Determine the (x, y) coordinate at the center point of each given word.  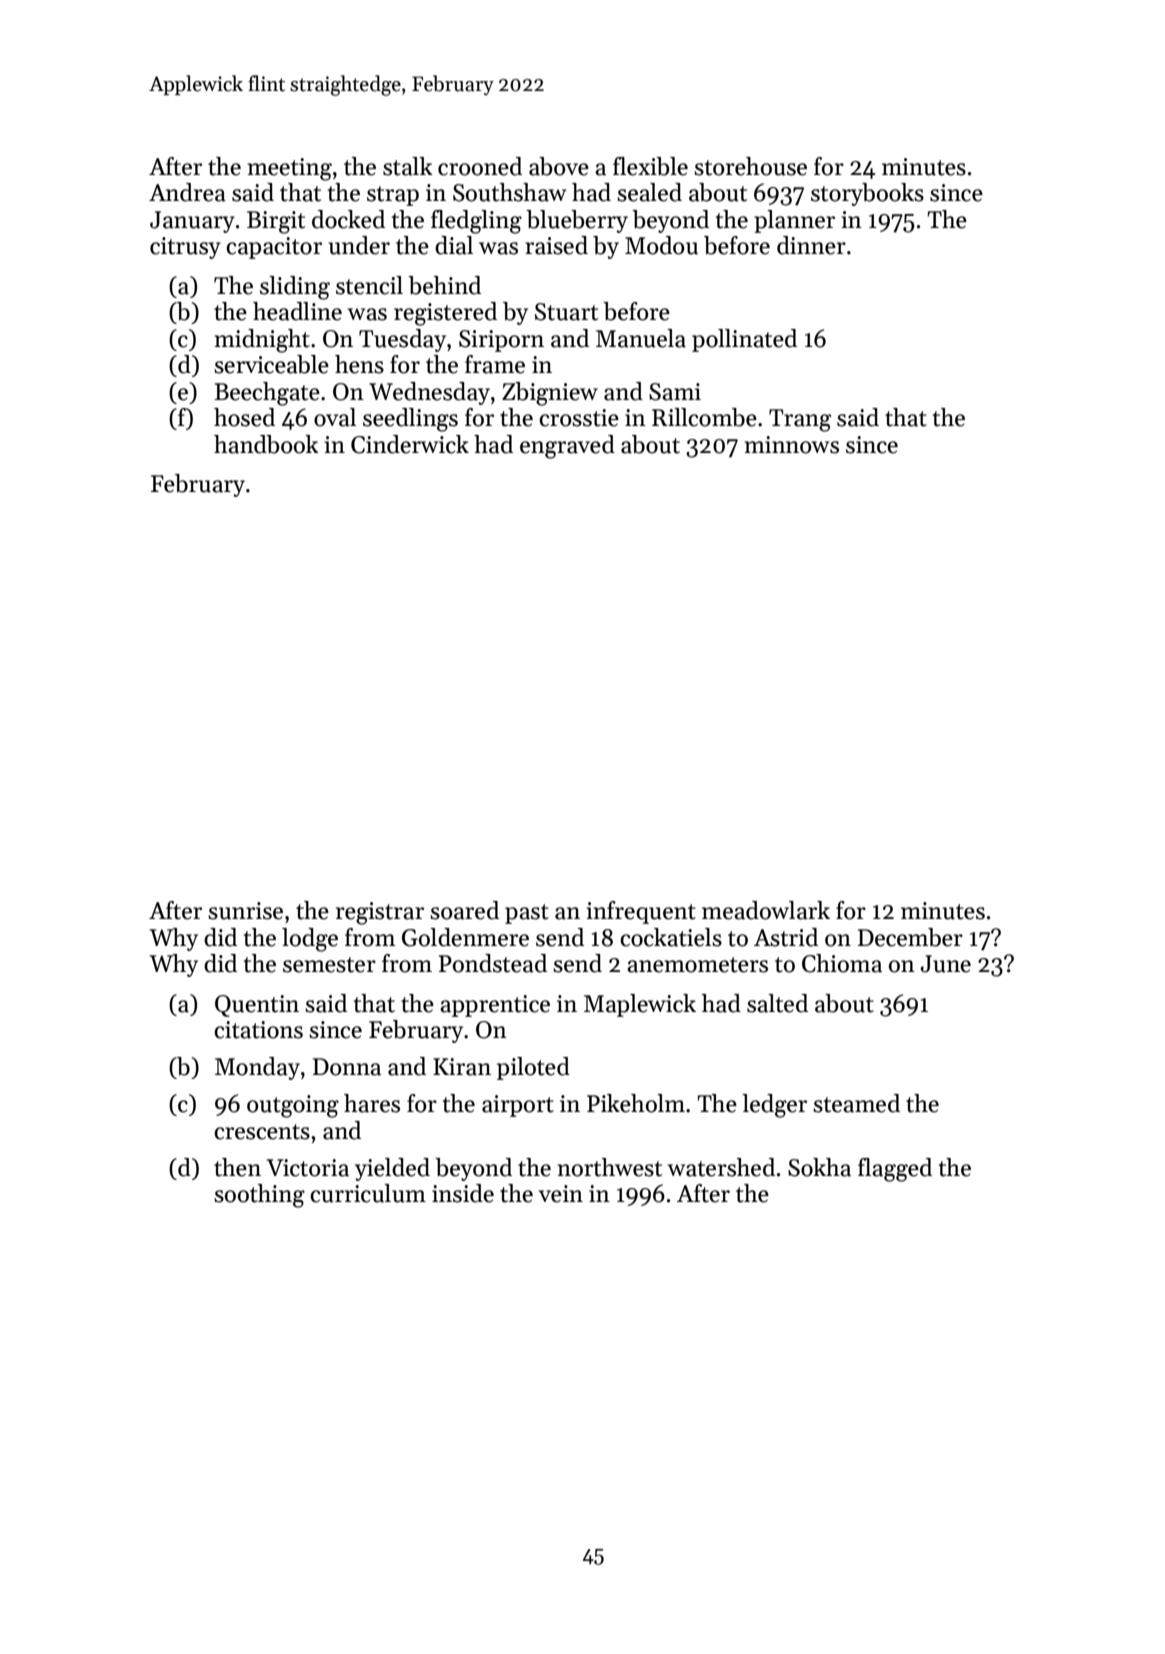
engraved (567, 447)
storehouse (750, 166)
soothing (259, 1196)
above (559, 166)
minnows (792, 445)
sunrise (245, 911)
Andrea (187, 192)
